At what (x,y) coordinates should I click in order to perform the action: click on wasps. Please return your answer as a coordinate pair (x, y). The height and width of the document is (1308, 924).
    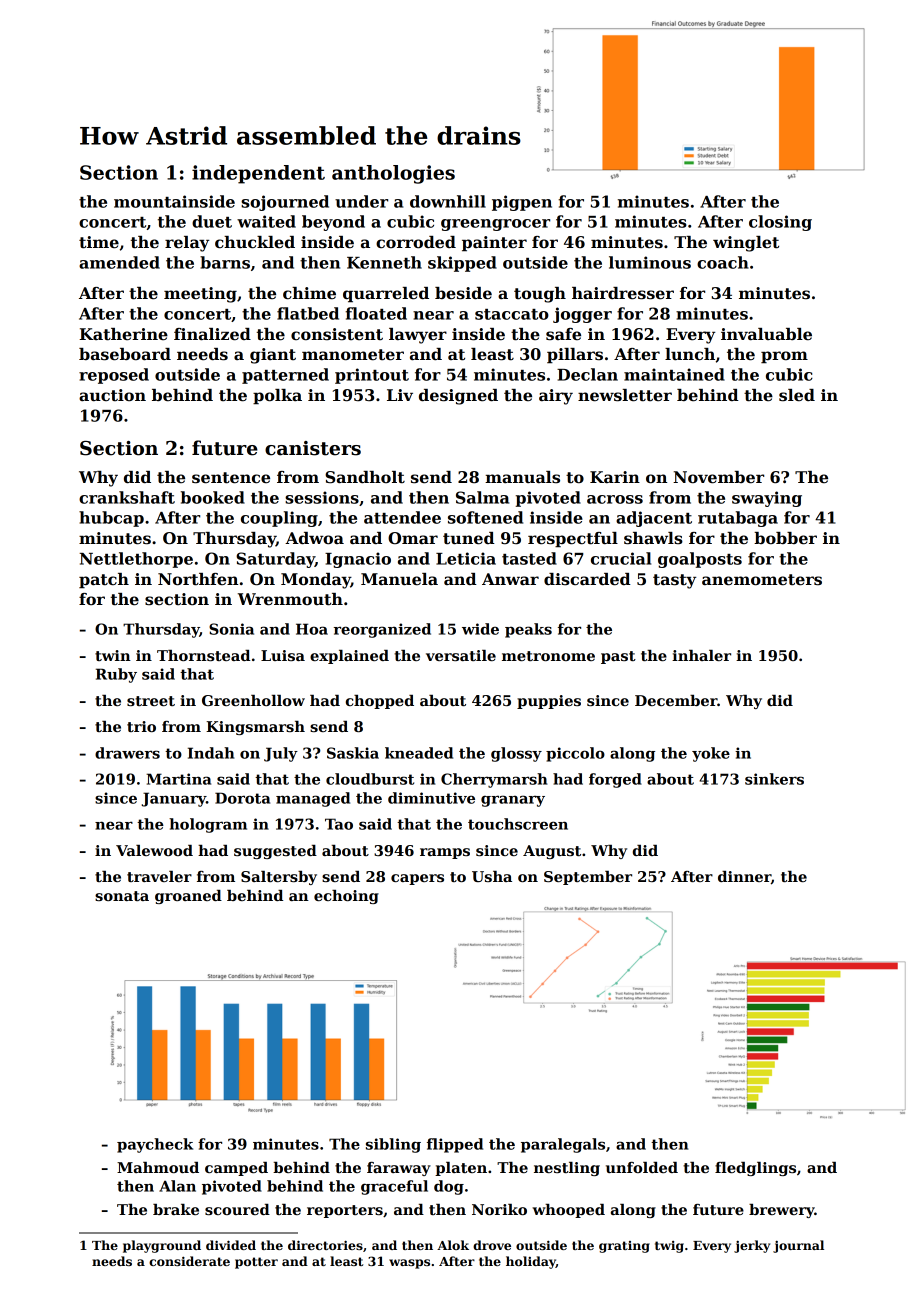
    Looking at the image, I should click on (409, 1264).
